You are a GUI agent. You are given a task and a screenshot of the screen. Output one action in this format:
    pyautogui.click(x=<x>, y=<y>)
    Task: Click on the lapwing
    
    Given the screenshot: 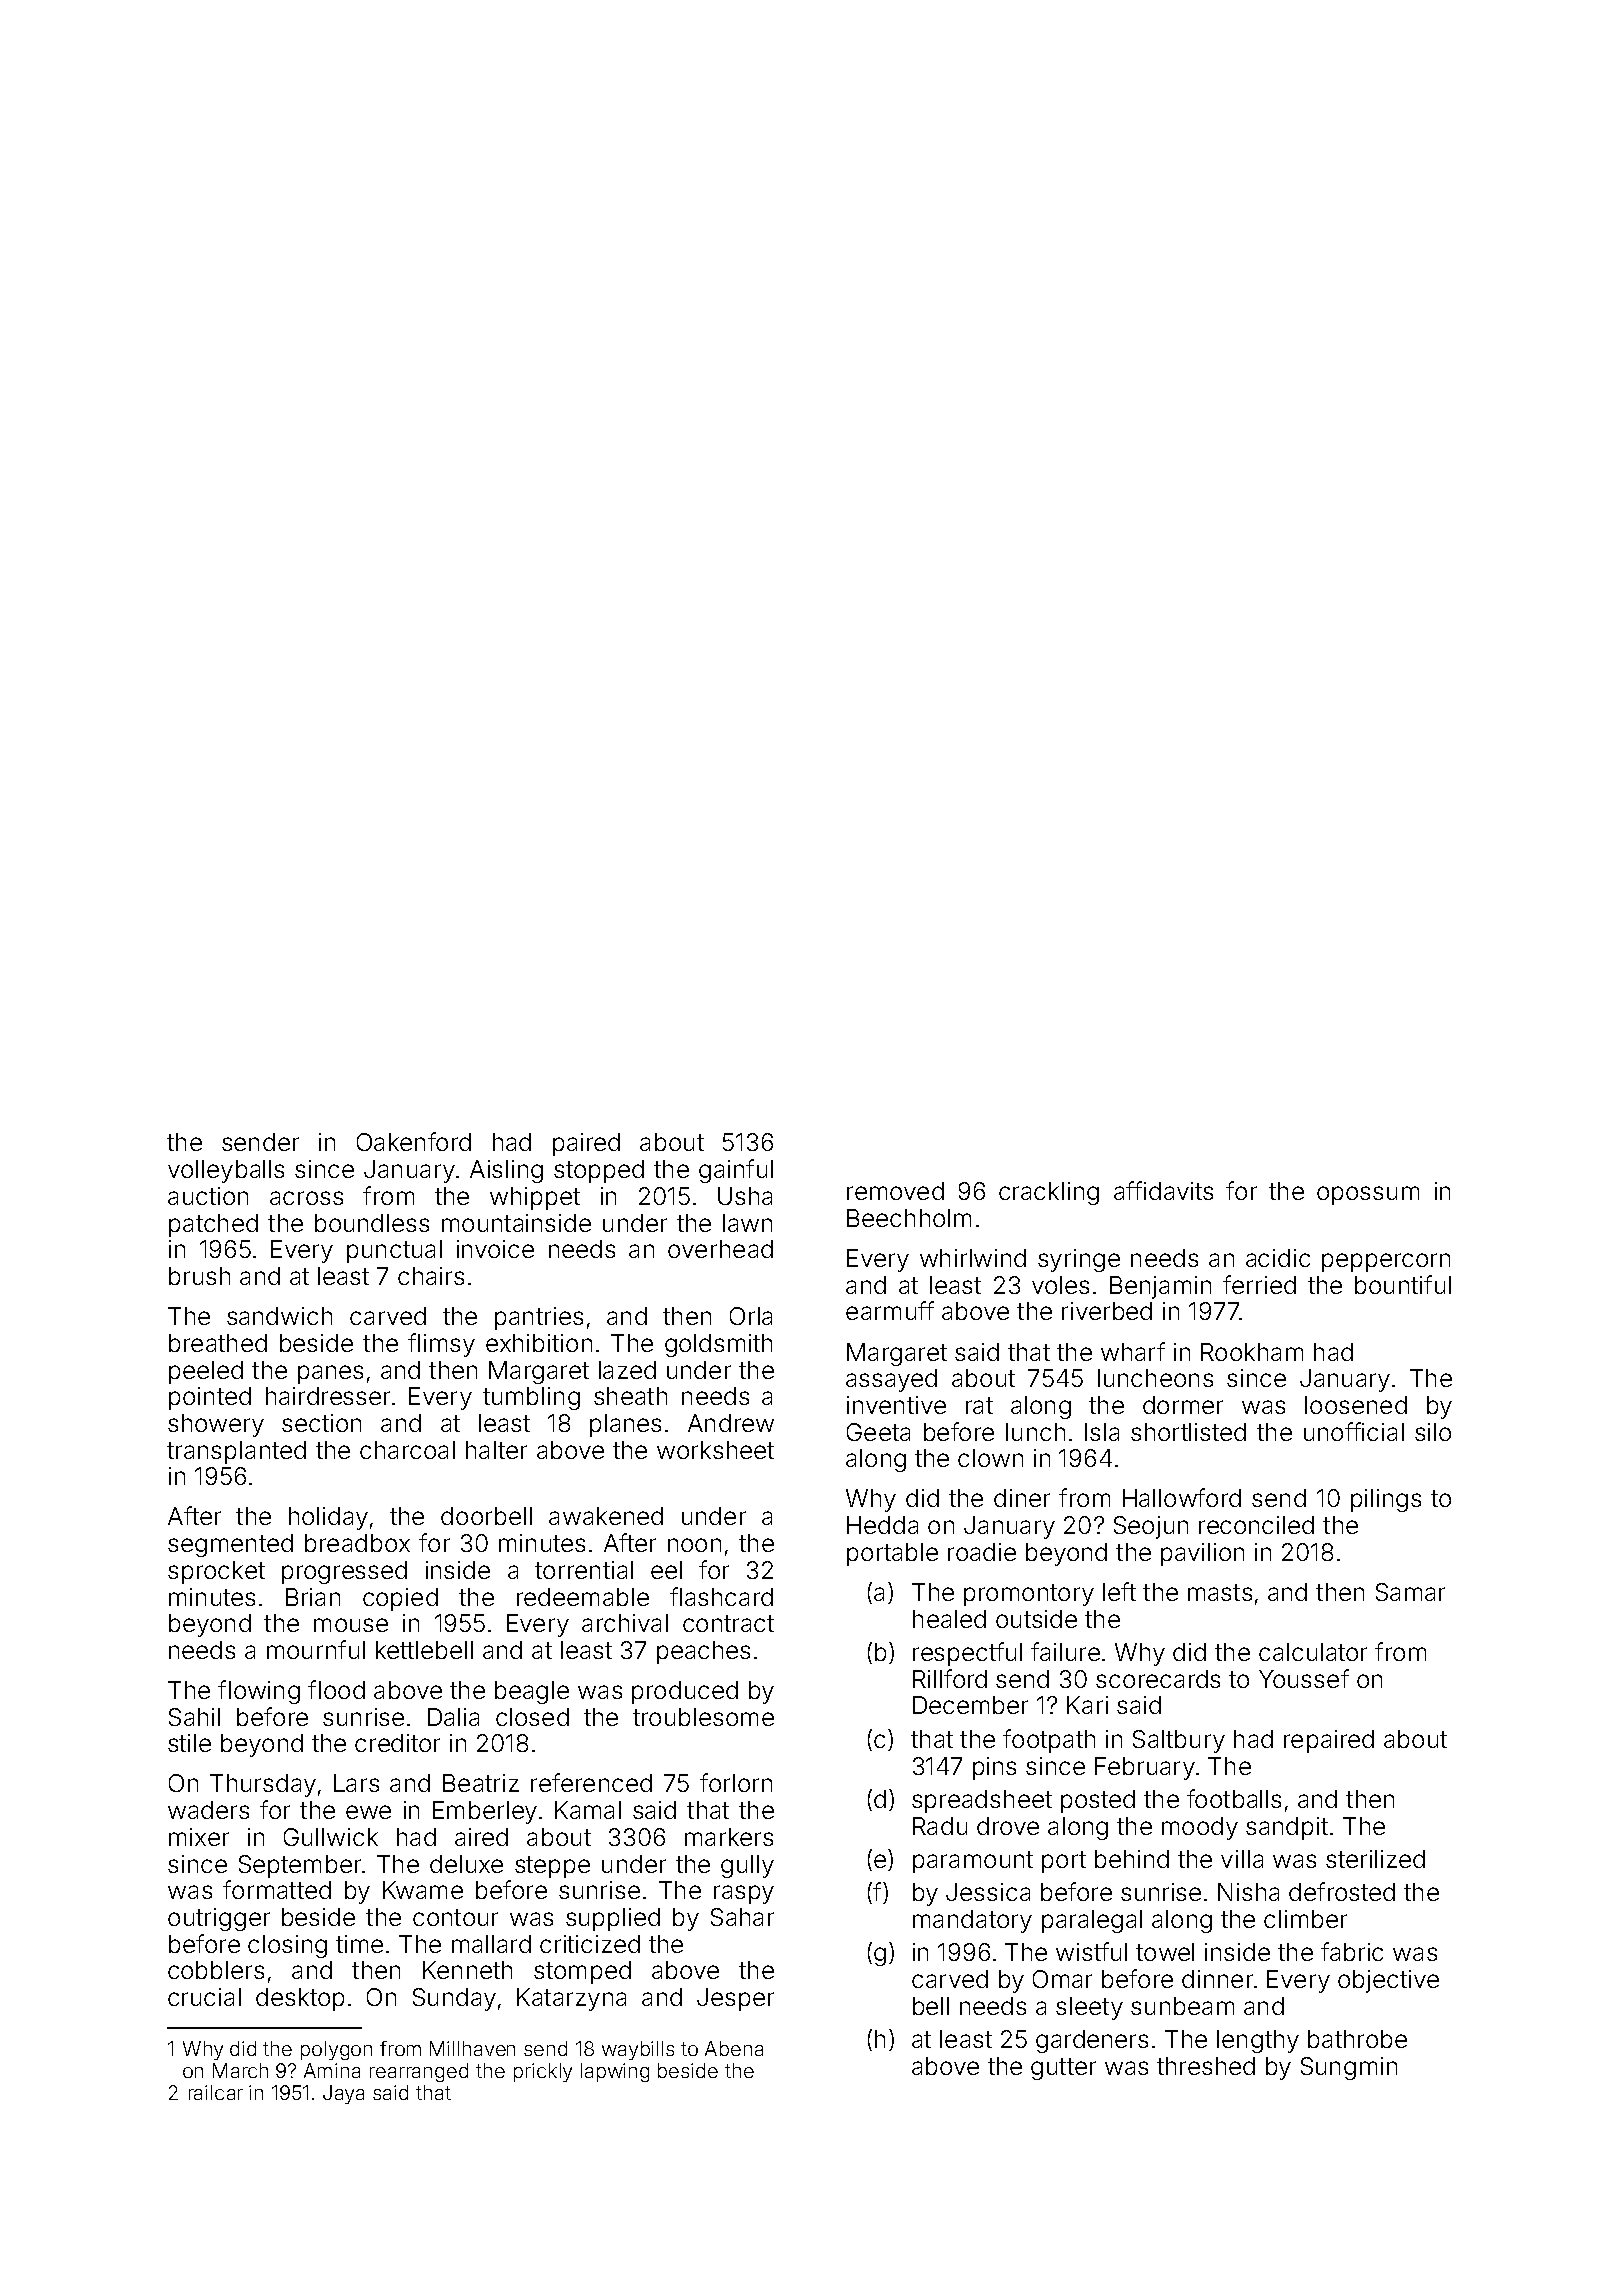 What is the action you would take?
    pyautogui.click(x=615, y=2072)
